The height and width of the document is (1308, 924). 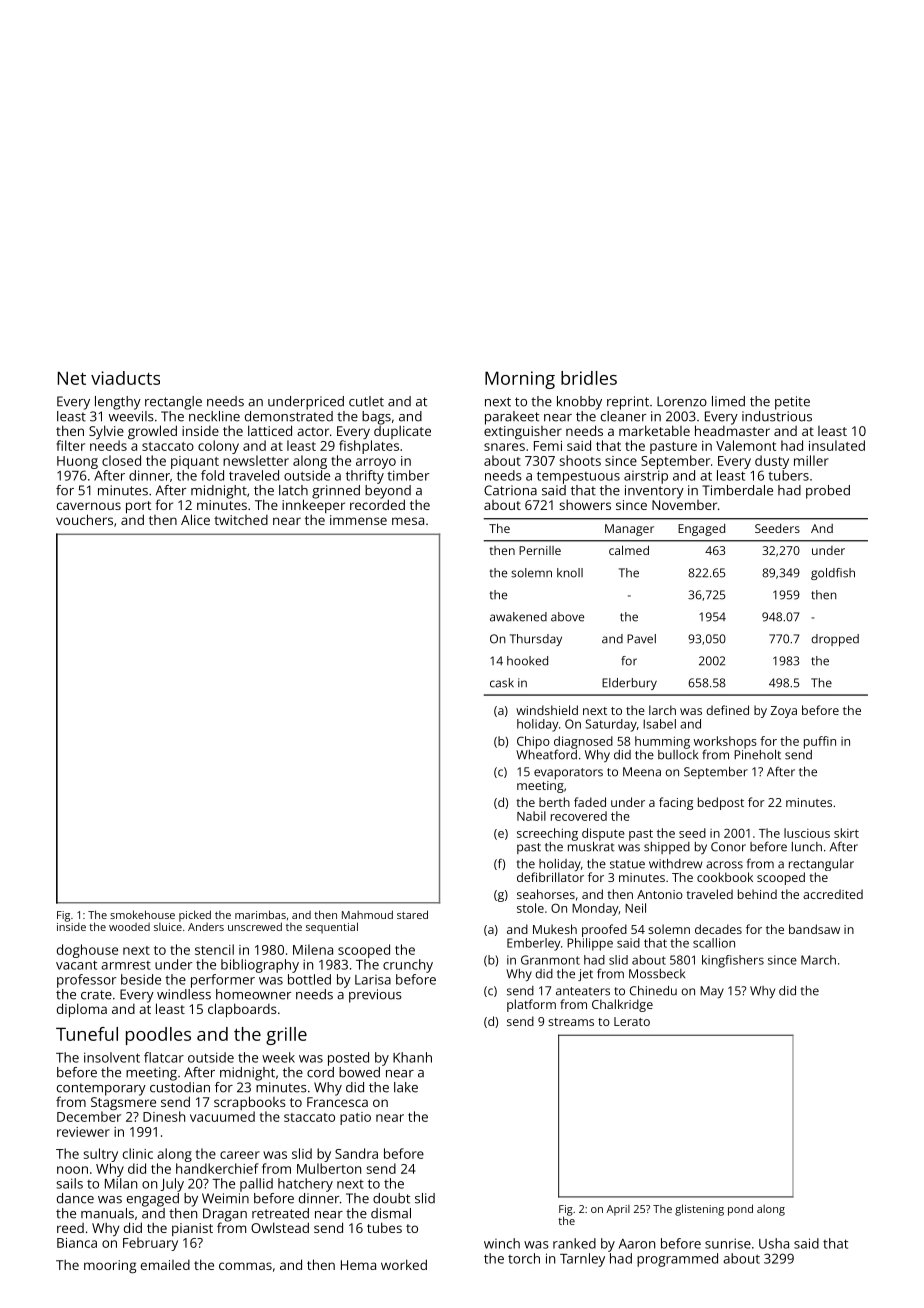 What do you see at coordinates (110, 1266) in the document?
I see `mooring` at bounding box center [110, 1266].
